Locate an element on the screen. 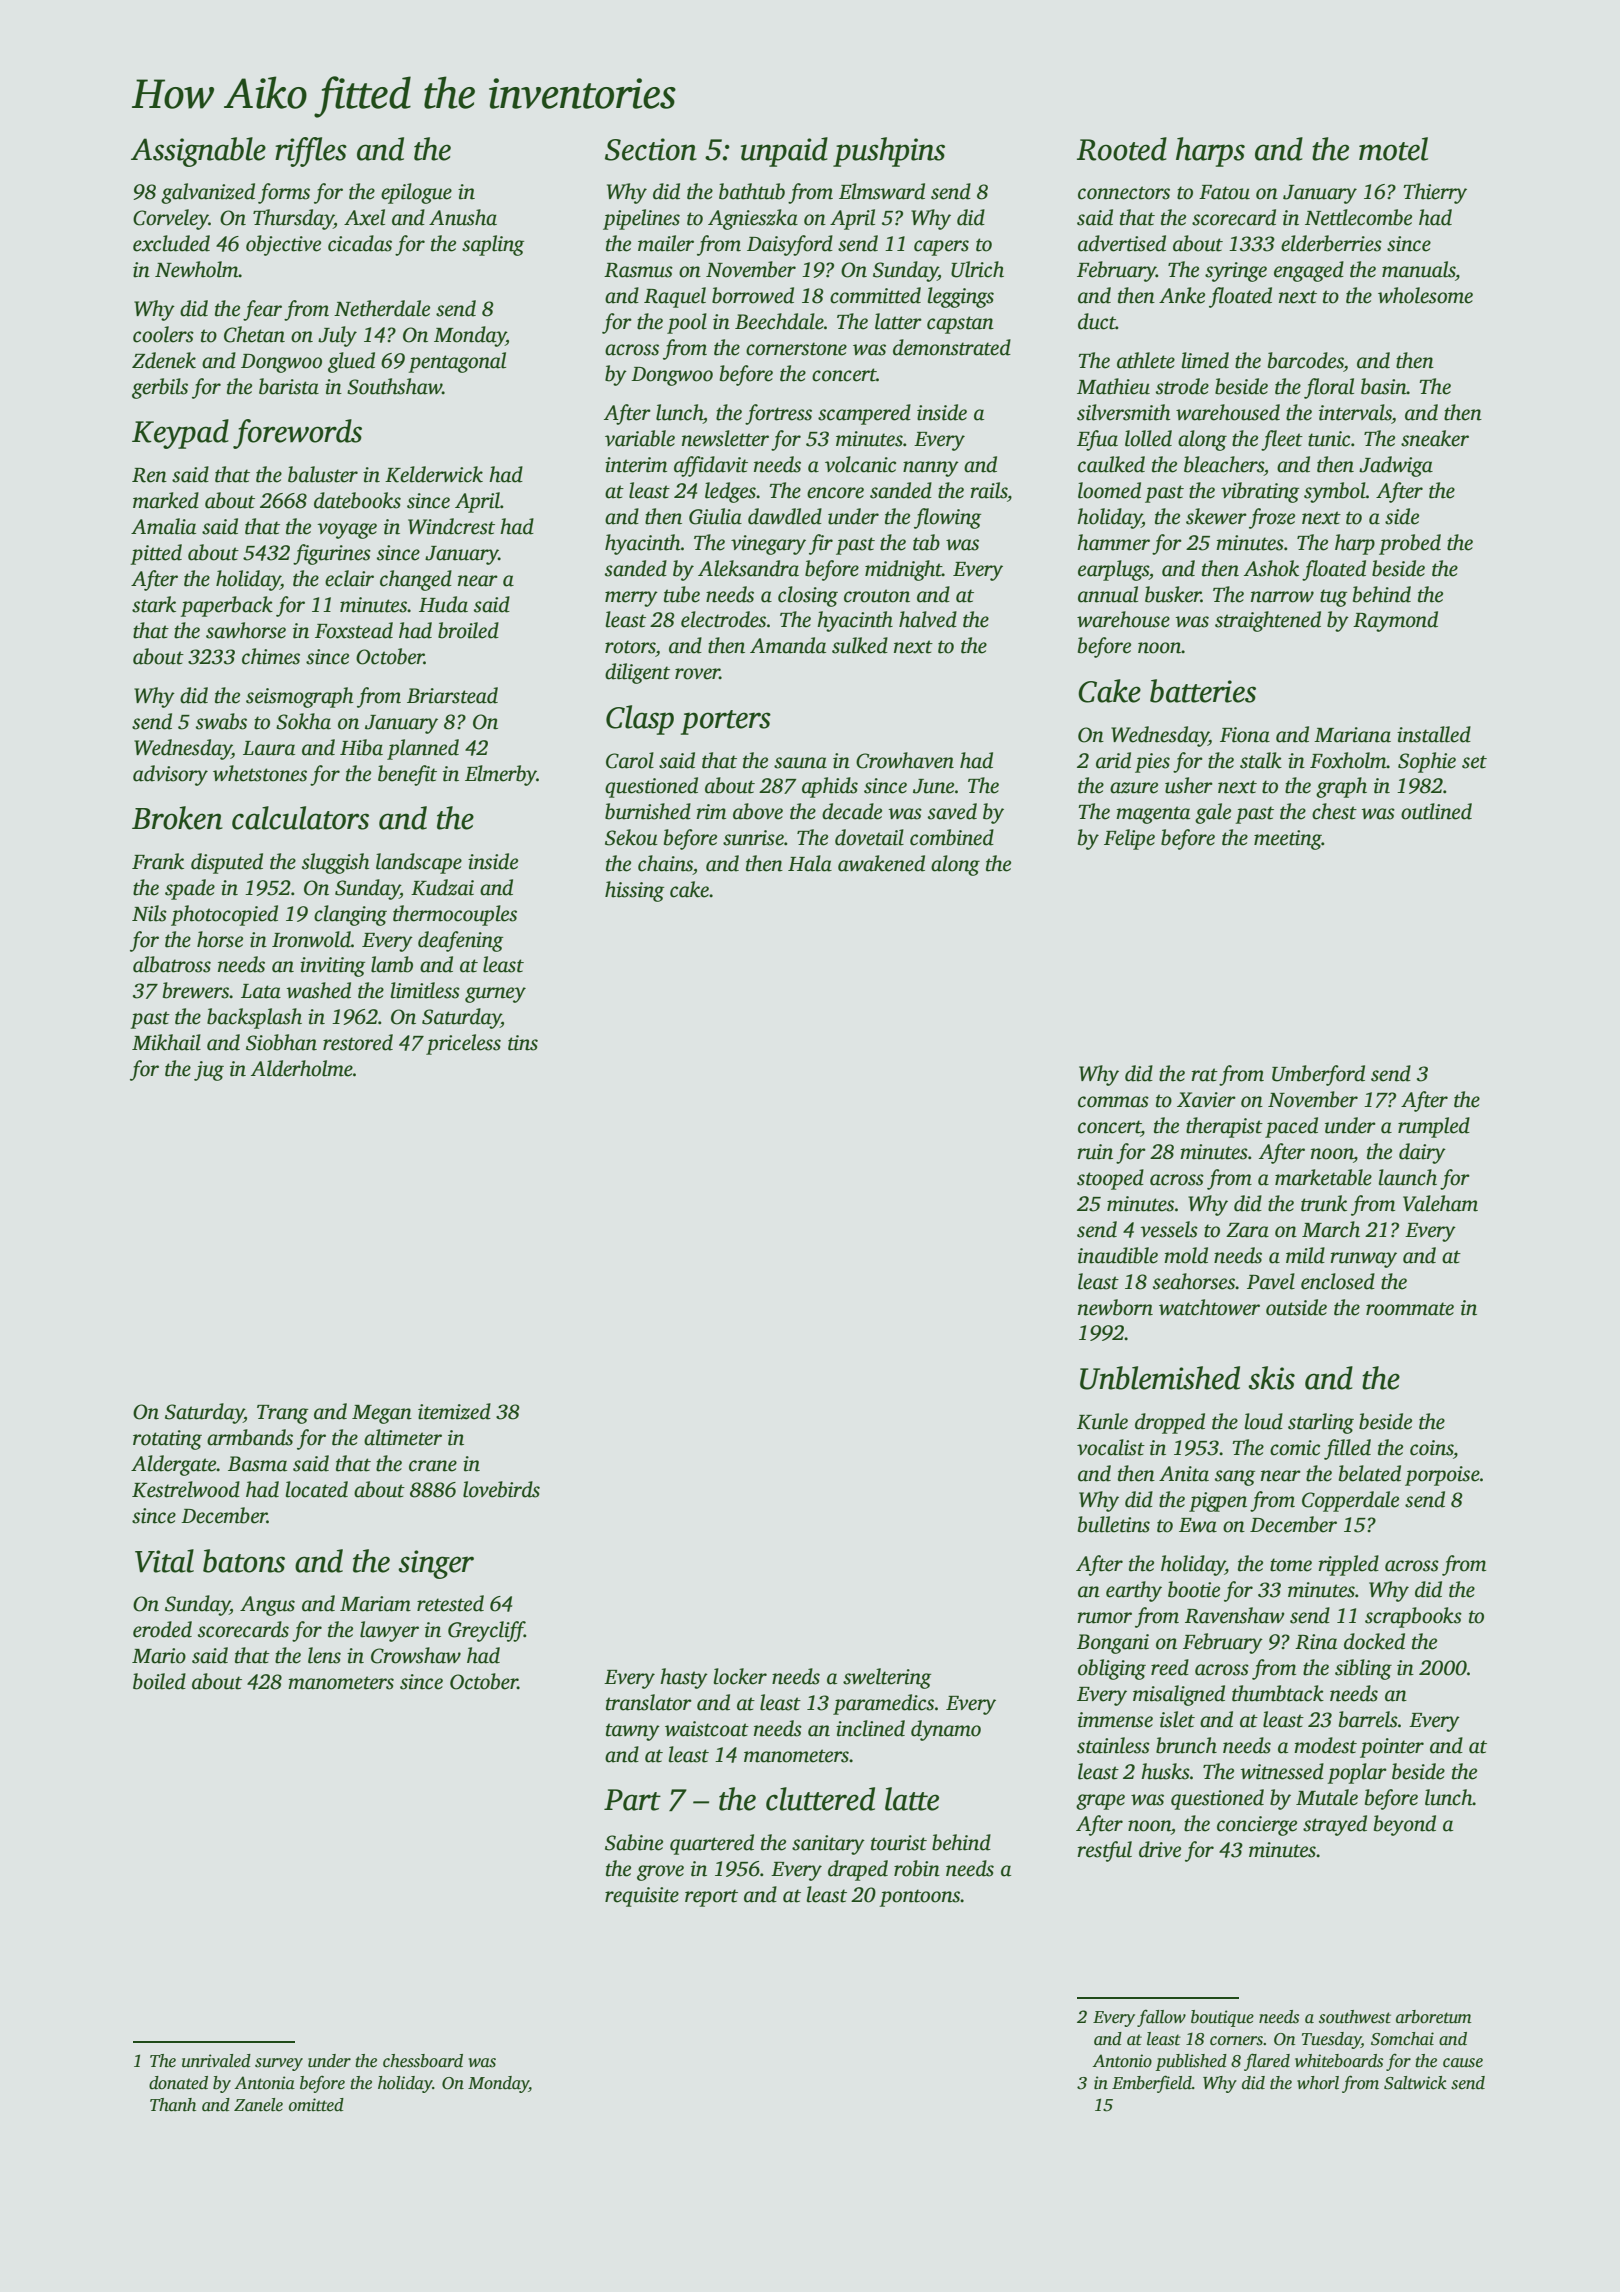  stooped is located at coordinates (1110, 1179).
